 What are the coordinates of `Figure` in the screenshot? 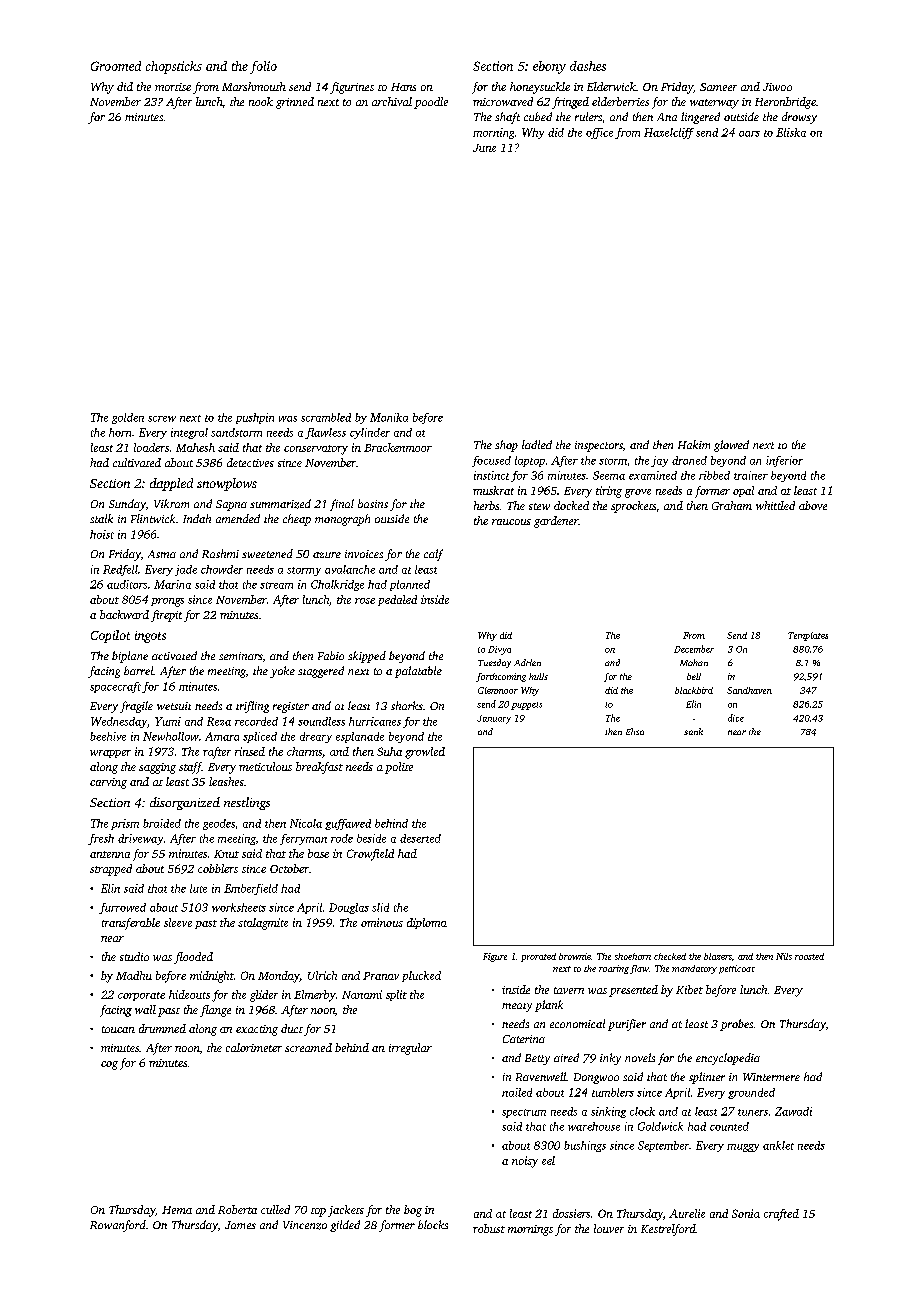 It's located at (495, 957).
